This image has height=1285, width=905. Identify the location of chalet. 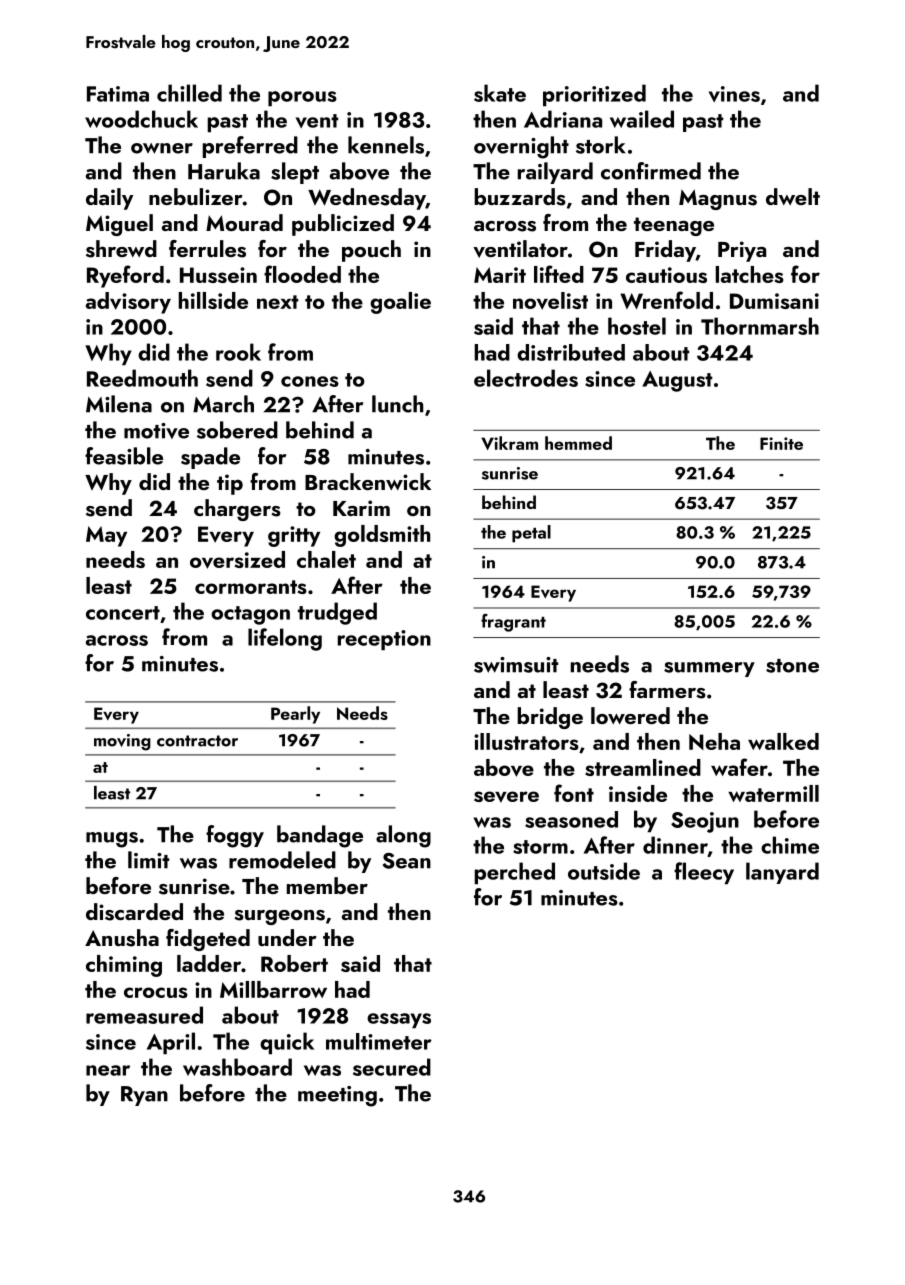
(326, 559).
